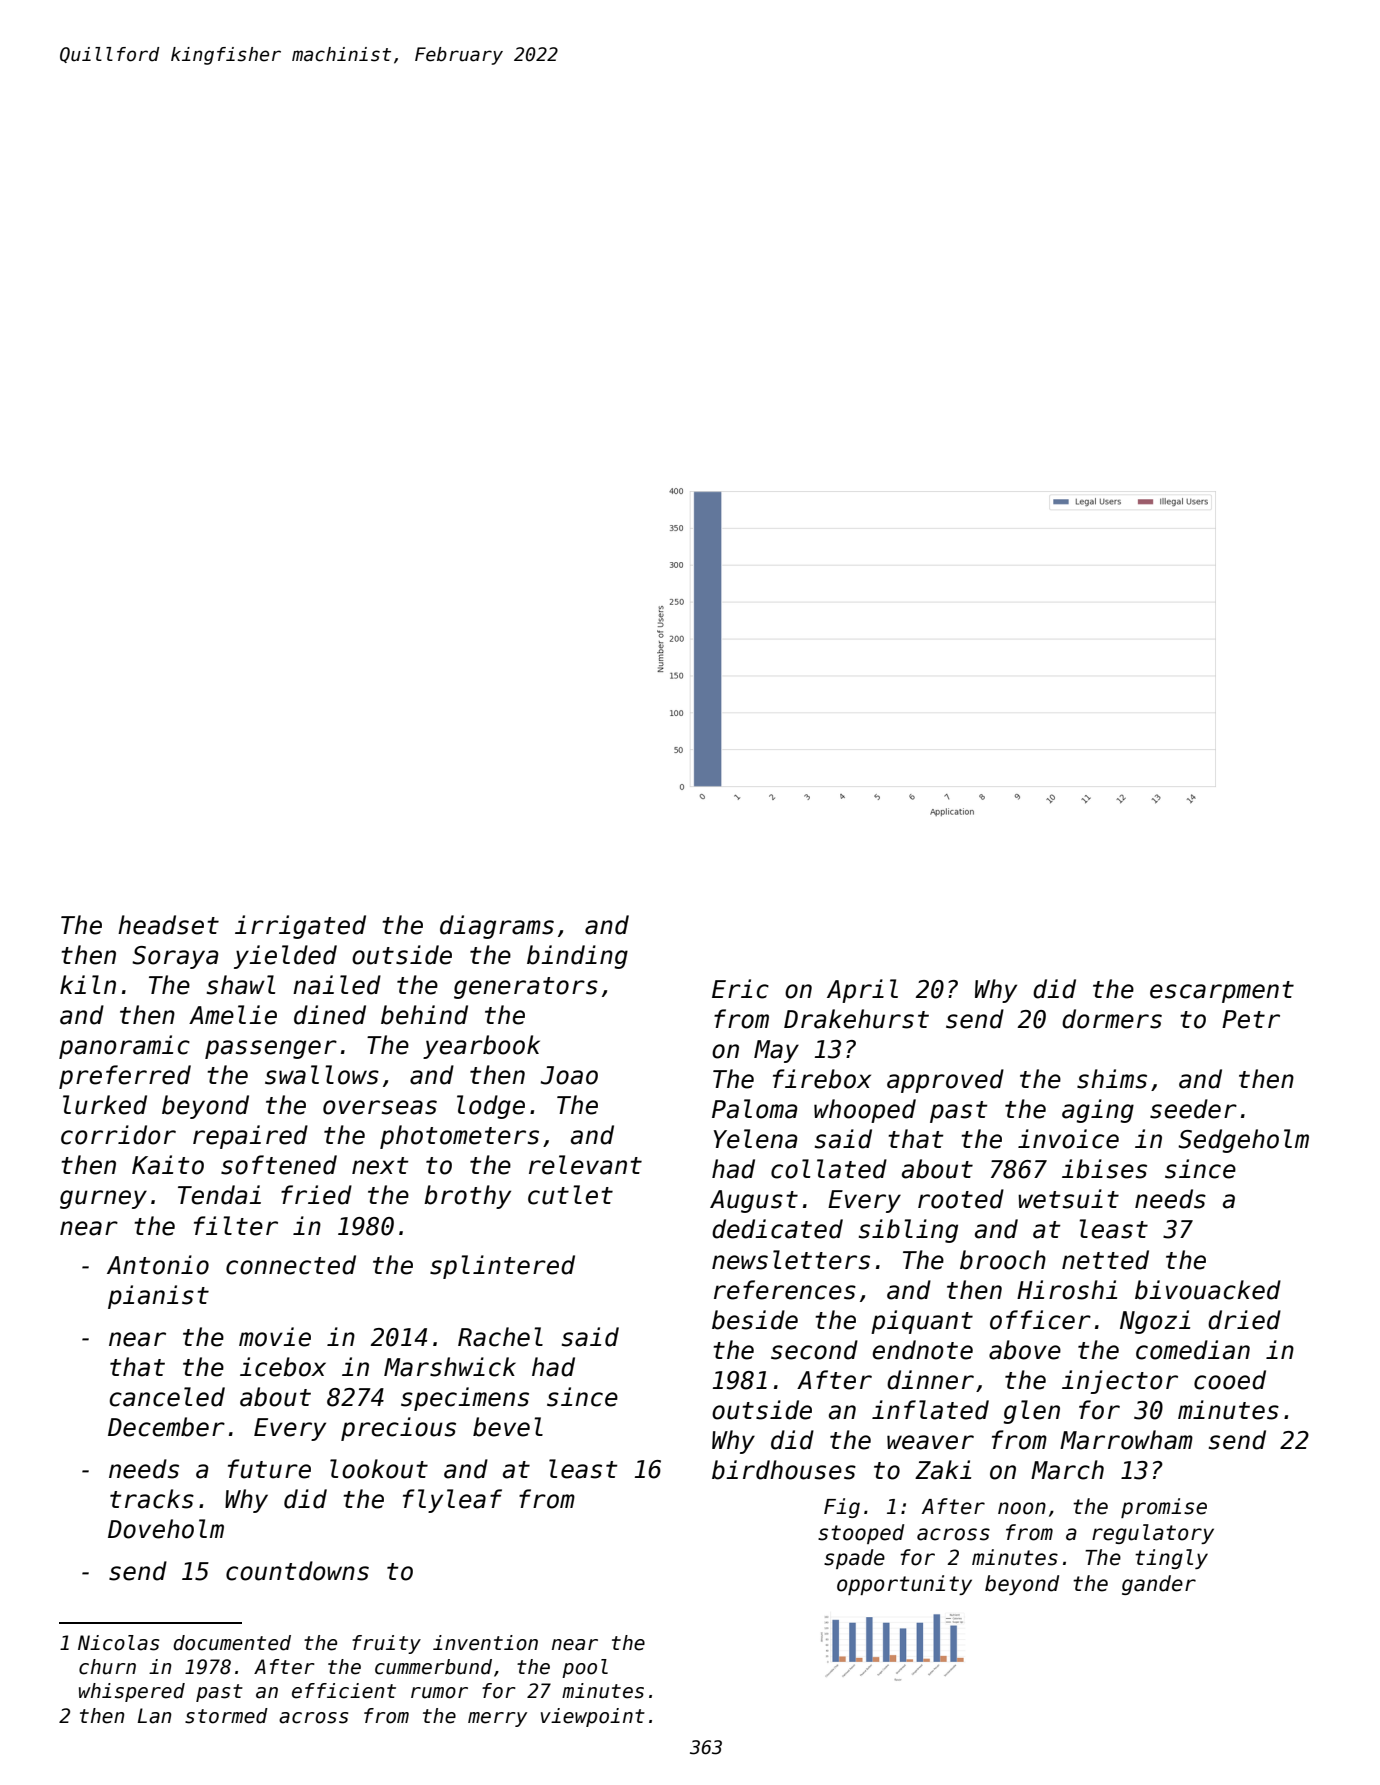  What do you see at coordinates (577, 957) in the screenshot?
I see `binding` at bounding box center [577, 957].
